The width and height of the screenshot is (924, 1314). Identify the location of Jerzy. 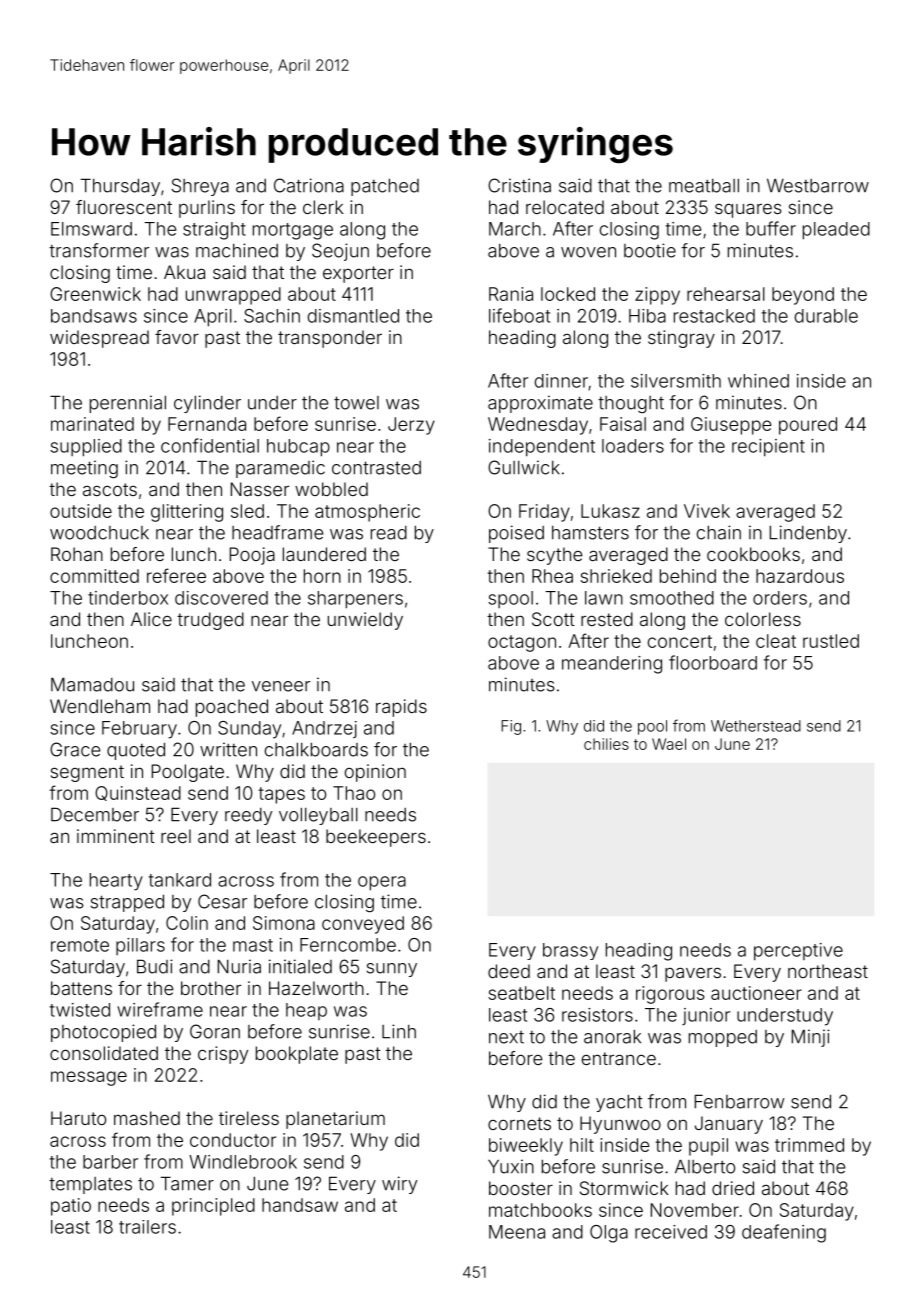
(411, 426).
